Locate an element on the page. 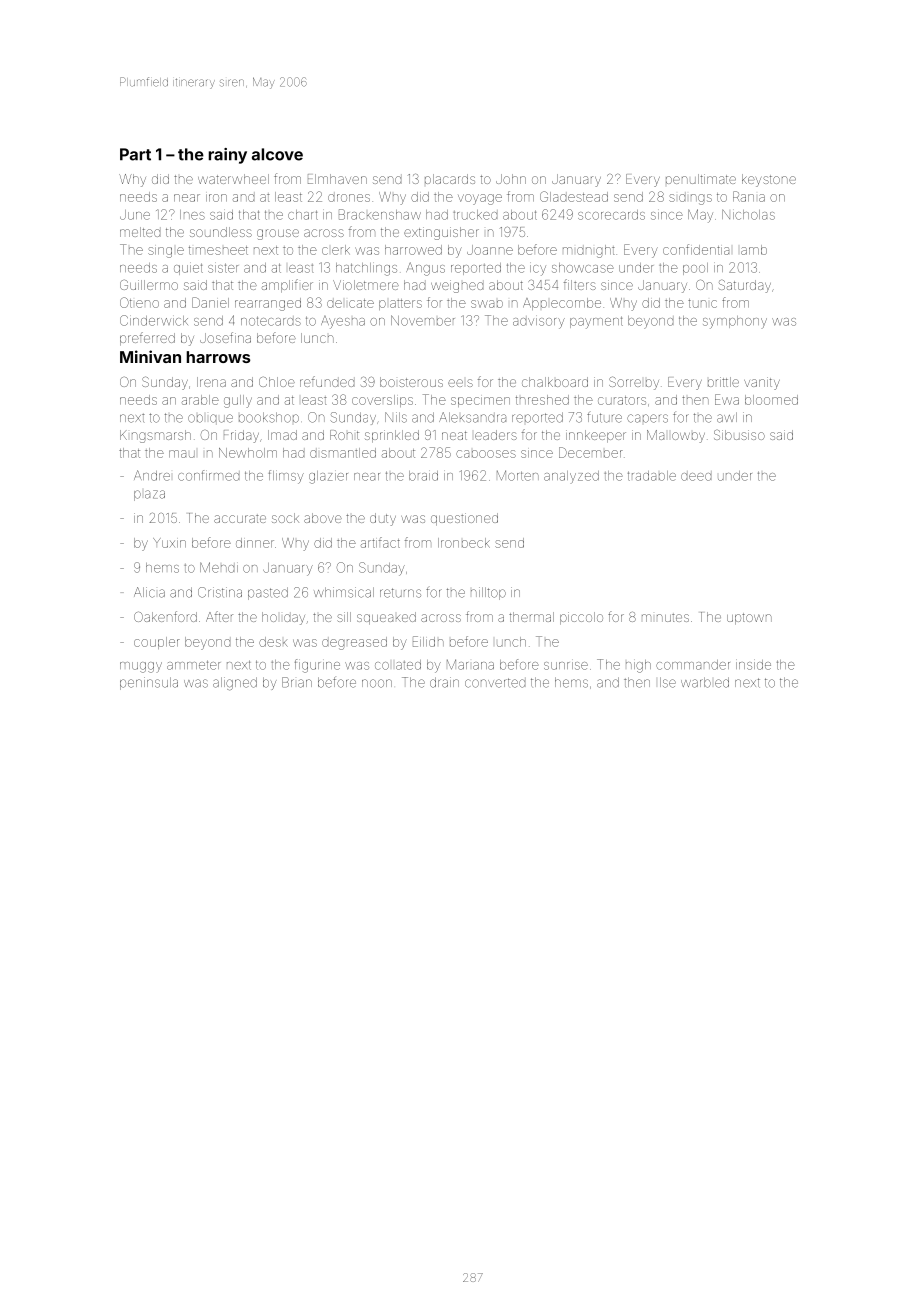  soundless is located at coordinates (221, 232).
